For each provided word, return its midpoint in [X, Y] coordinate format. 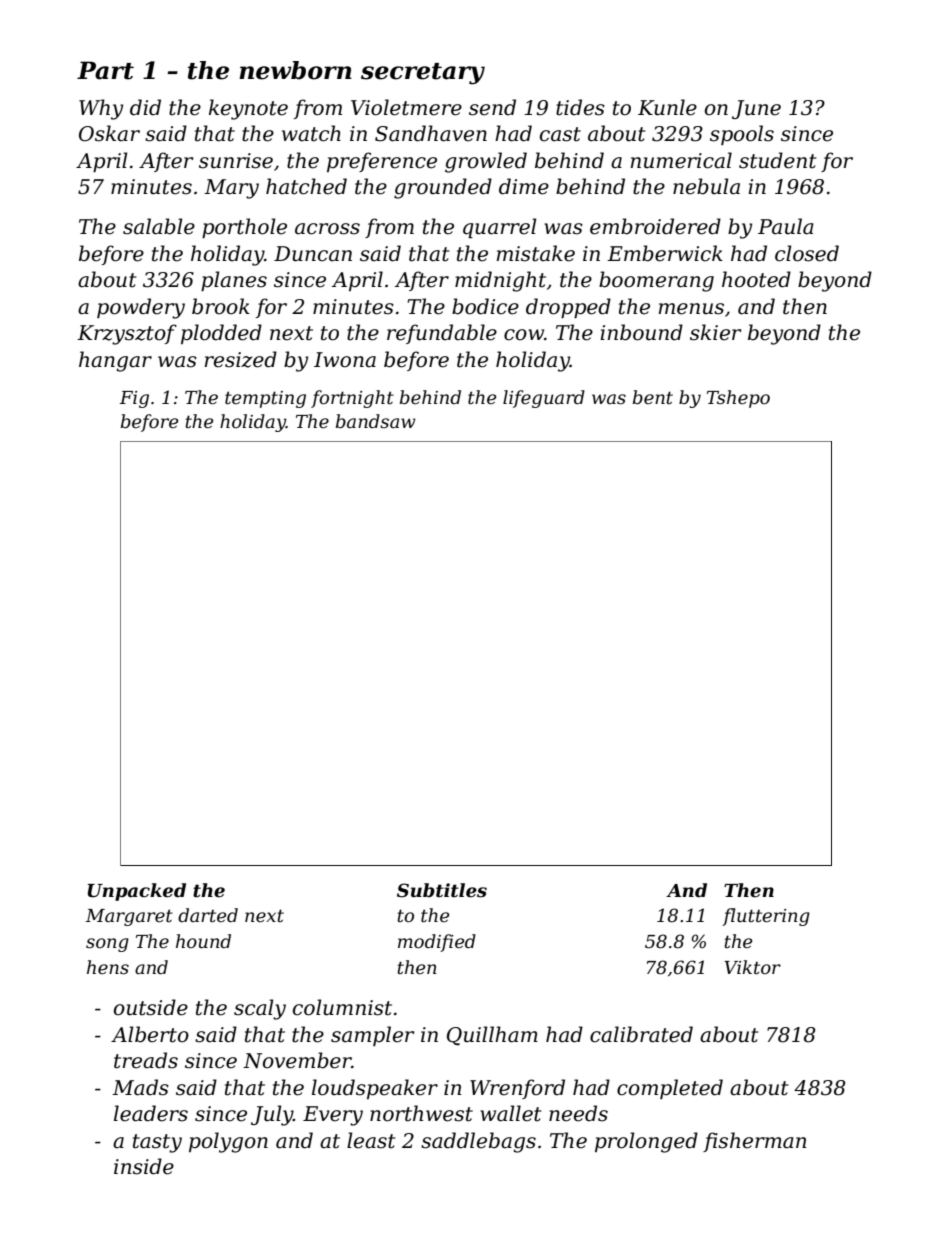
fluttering [766, 917]
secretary [423, 74]
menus [691, 309]
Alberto [150, 1034]
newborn [295, 70]
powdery [141, 308]
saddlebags [478, 1142]
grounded [443, 188]
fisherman [755, 1142]
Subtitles [442, 890]
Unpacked [136, 892]
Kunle [667, 107]
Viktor [752, 967]
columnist [342, 1007]
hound [203, 941]
